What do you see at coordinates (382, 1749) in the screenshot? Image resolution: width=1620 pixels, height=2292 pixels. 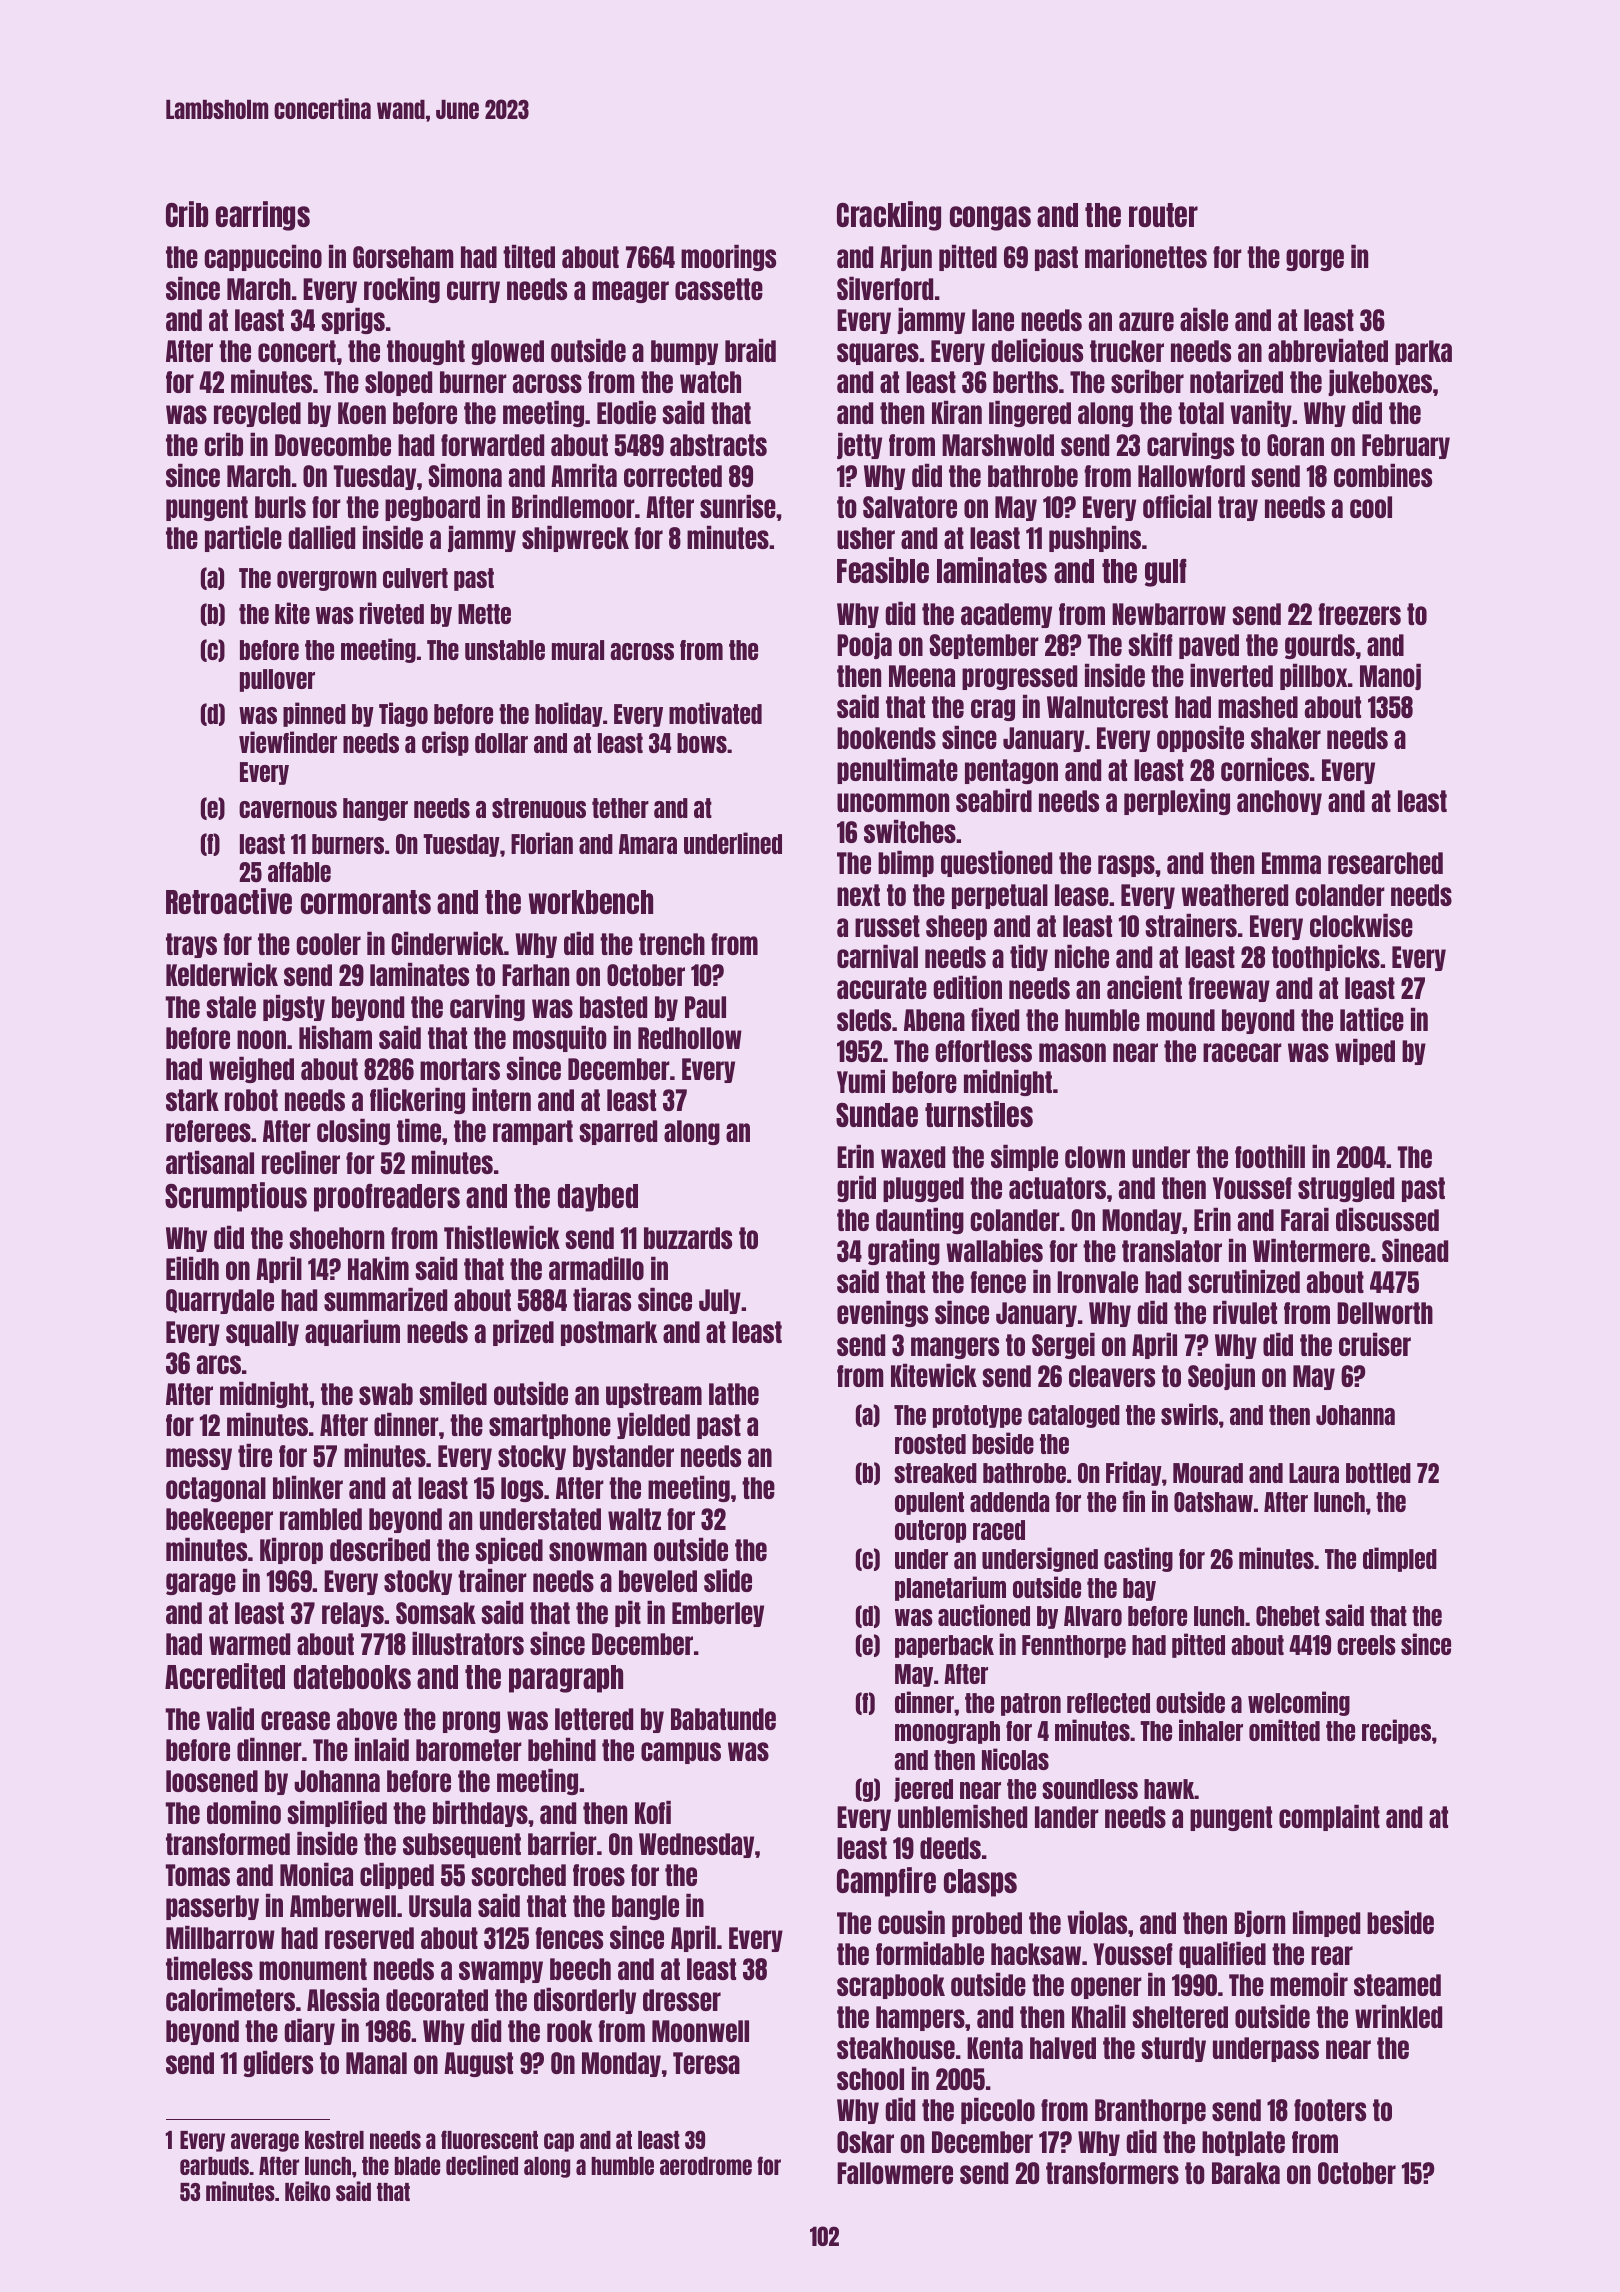 I see `inlaid` at bounding box center [382, 1749].
